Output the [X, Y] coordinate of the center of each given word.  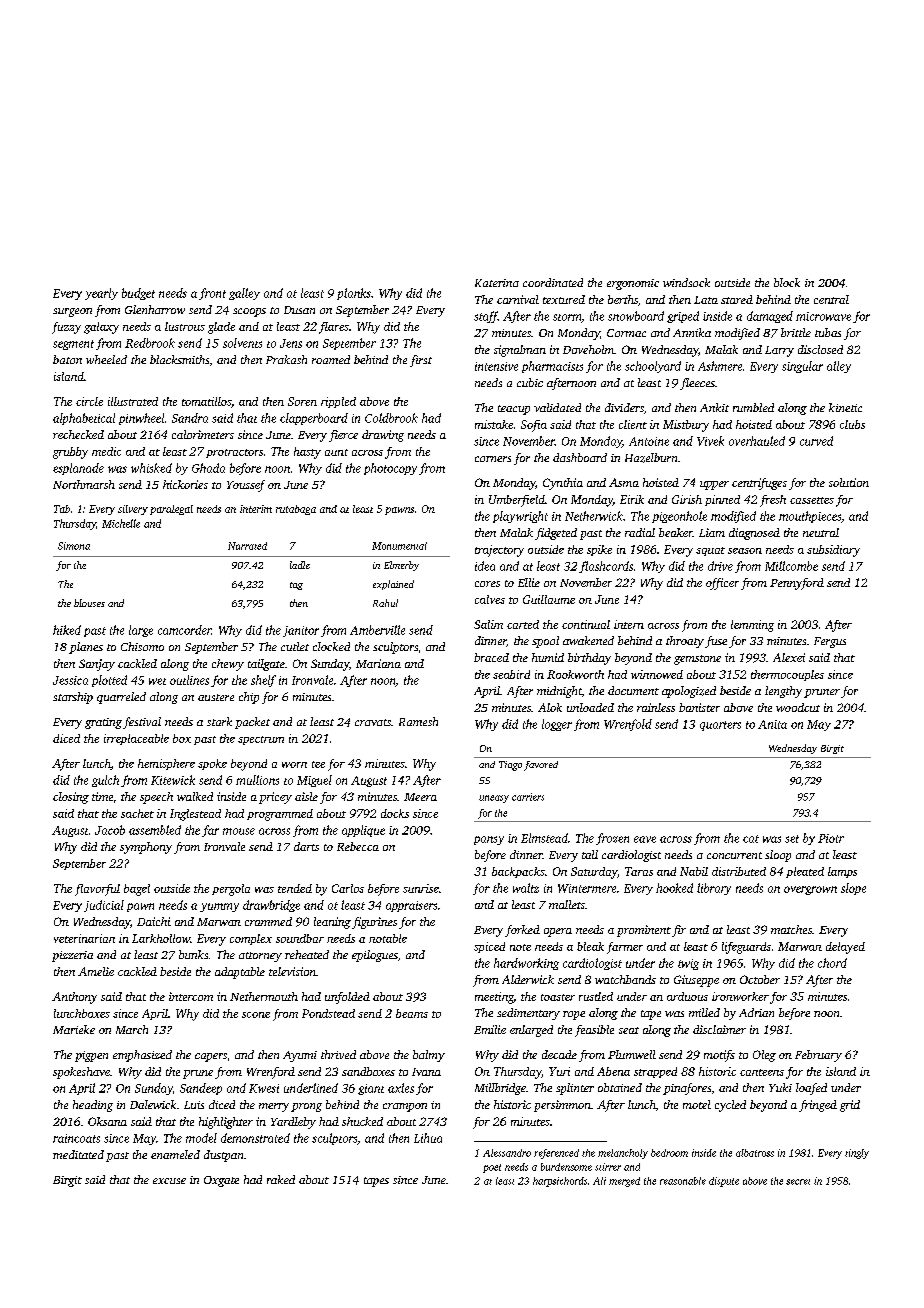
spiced [489, 947]
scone [256, 1015]
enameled [175, 1154]
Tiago [510, 766]
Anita [772, 724]
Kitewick [173, 780]
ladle [300, 565]
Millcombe [791, 566]
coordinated [553, 282]
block [787, 282]
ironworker [740, 996]
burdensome [566, 1167]
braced [491, 657]
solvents [242, 343]
